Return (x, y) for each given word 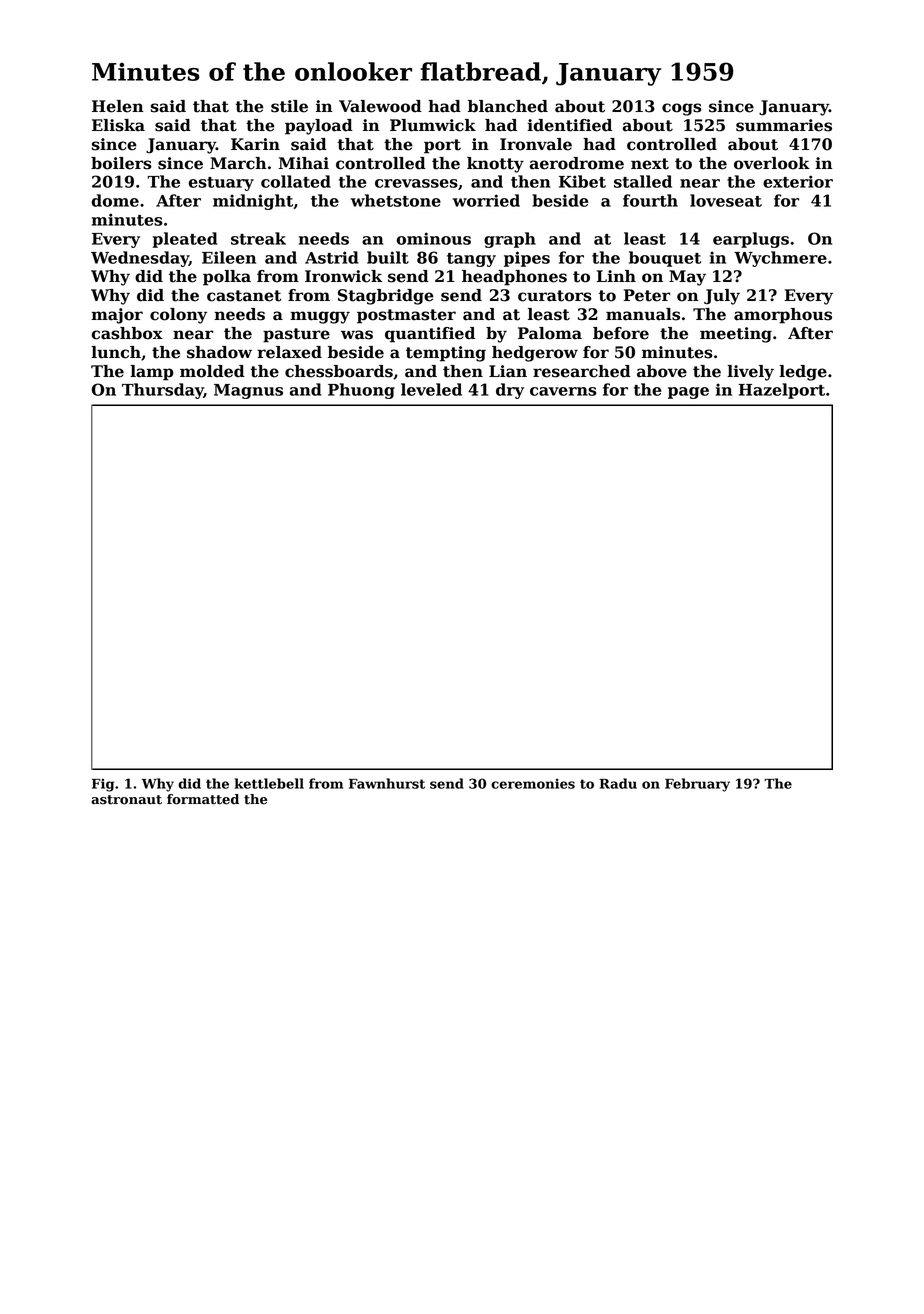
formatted (203, 799)
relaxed (289, 352)
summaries (784, 125)
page (688, 393)
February (697, 785)
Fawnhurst (387, 783)
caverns (563, 391)
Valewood (380, 106)
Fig (103, 785)
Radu (618, 783)
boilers (121, 163)
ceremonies (533, 784)
